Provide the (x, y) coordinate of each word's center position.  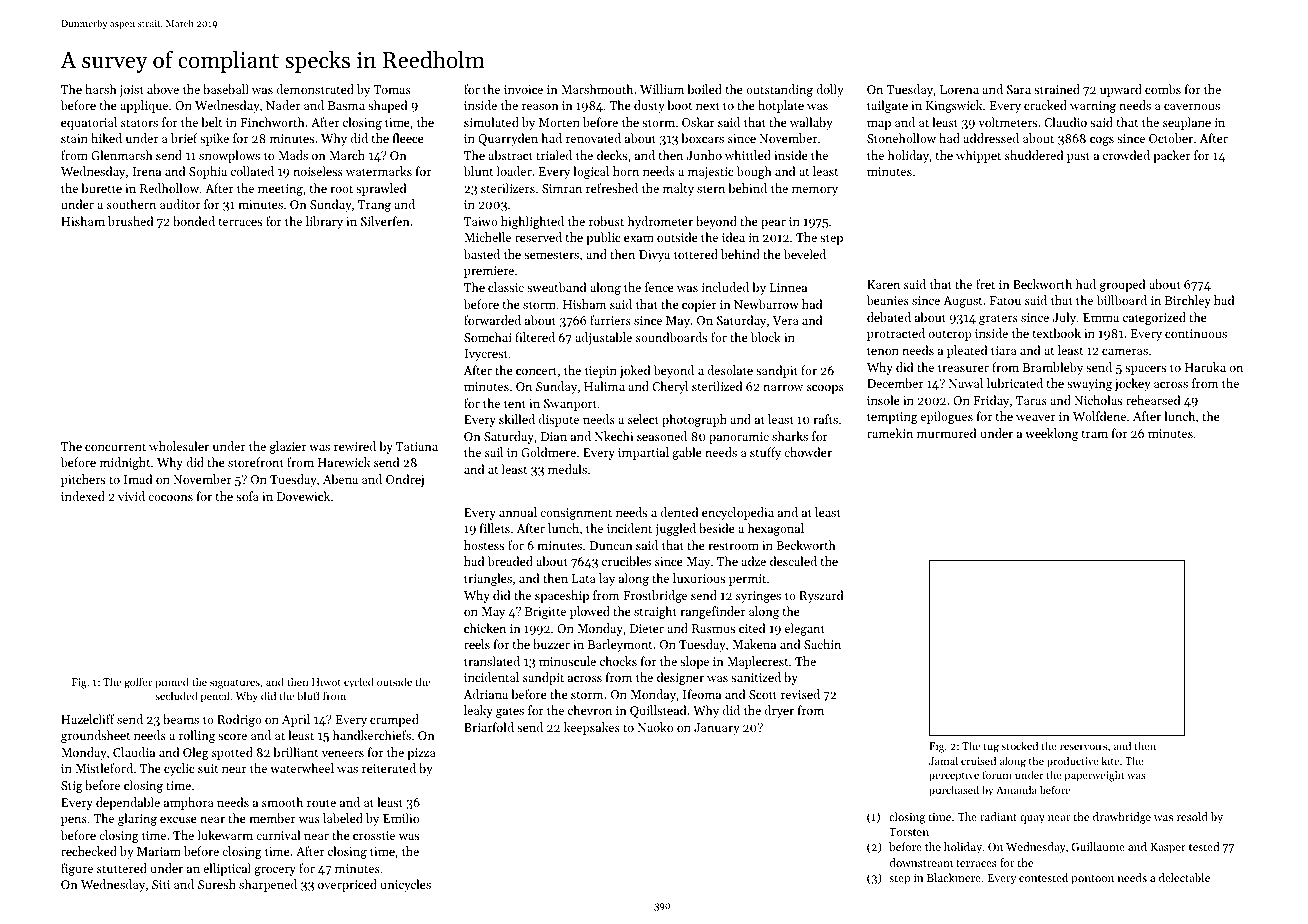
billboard (1122, 300)
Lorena (959, 89)
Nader (283, 105)
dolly (830, 90)
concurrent (115, 447)
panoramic (739, 438)
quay (1032, 819)
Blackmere (954, 877)
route (321, 803)
